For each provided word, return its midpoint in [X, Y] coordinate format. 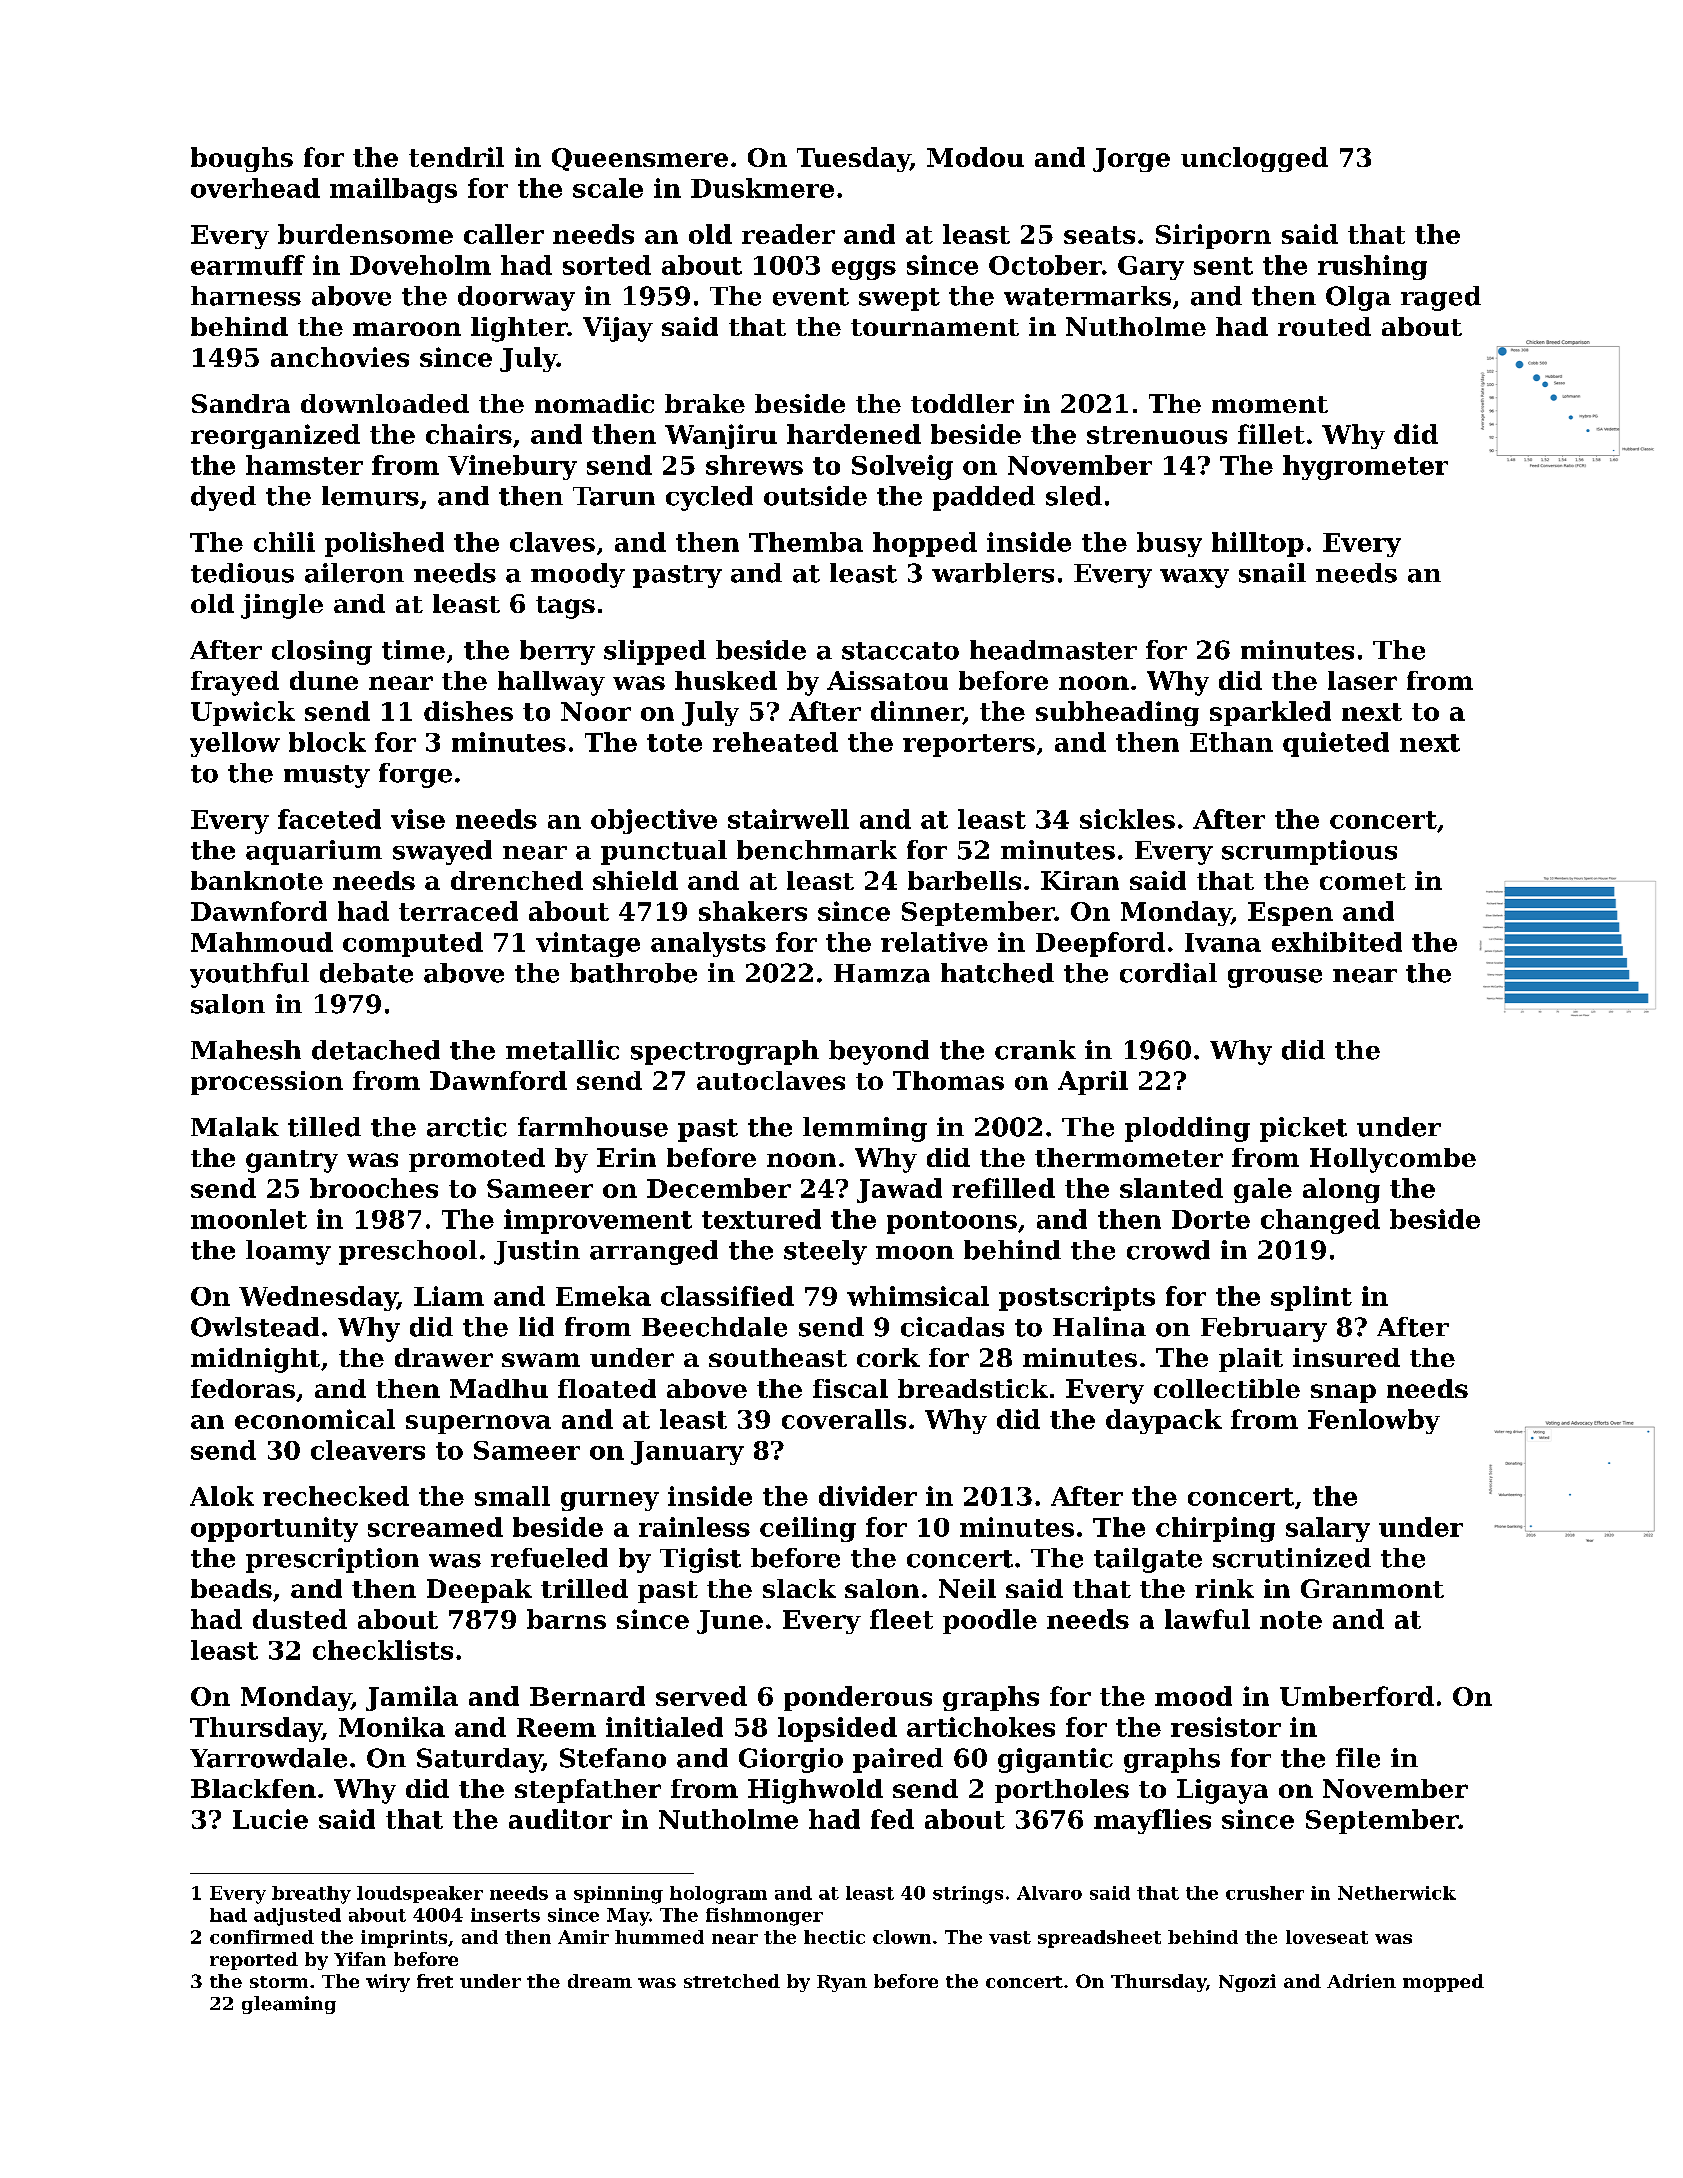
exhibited [1337, 942]
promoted [477, 1160]
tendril [456, 157]
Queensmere [640, 159]
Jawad [899, 1190]
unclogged [1254, 159]
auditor [560, 1819]
